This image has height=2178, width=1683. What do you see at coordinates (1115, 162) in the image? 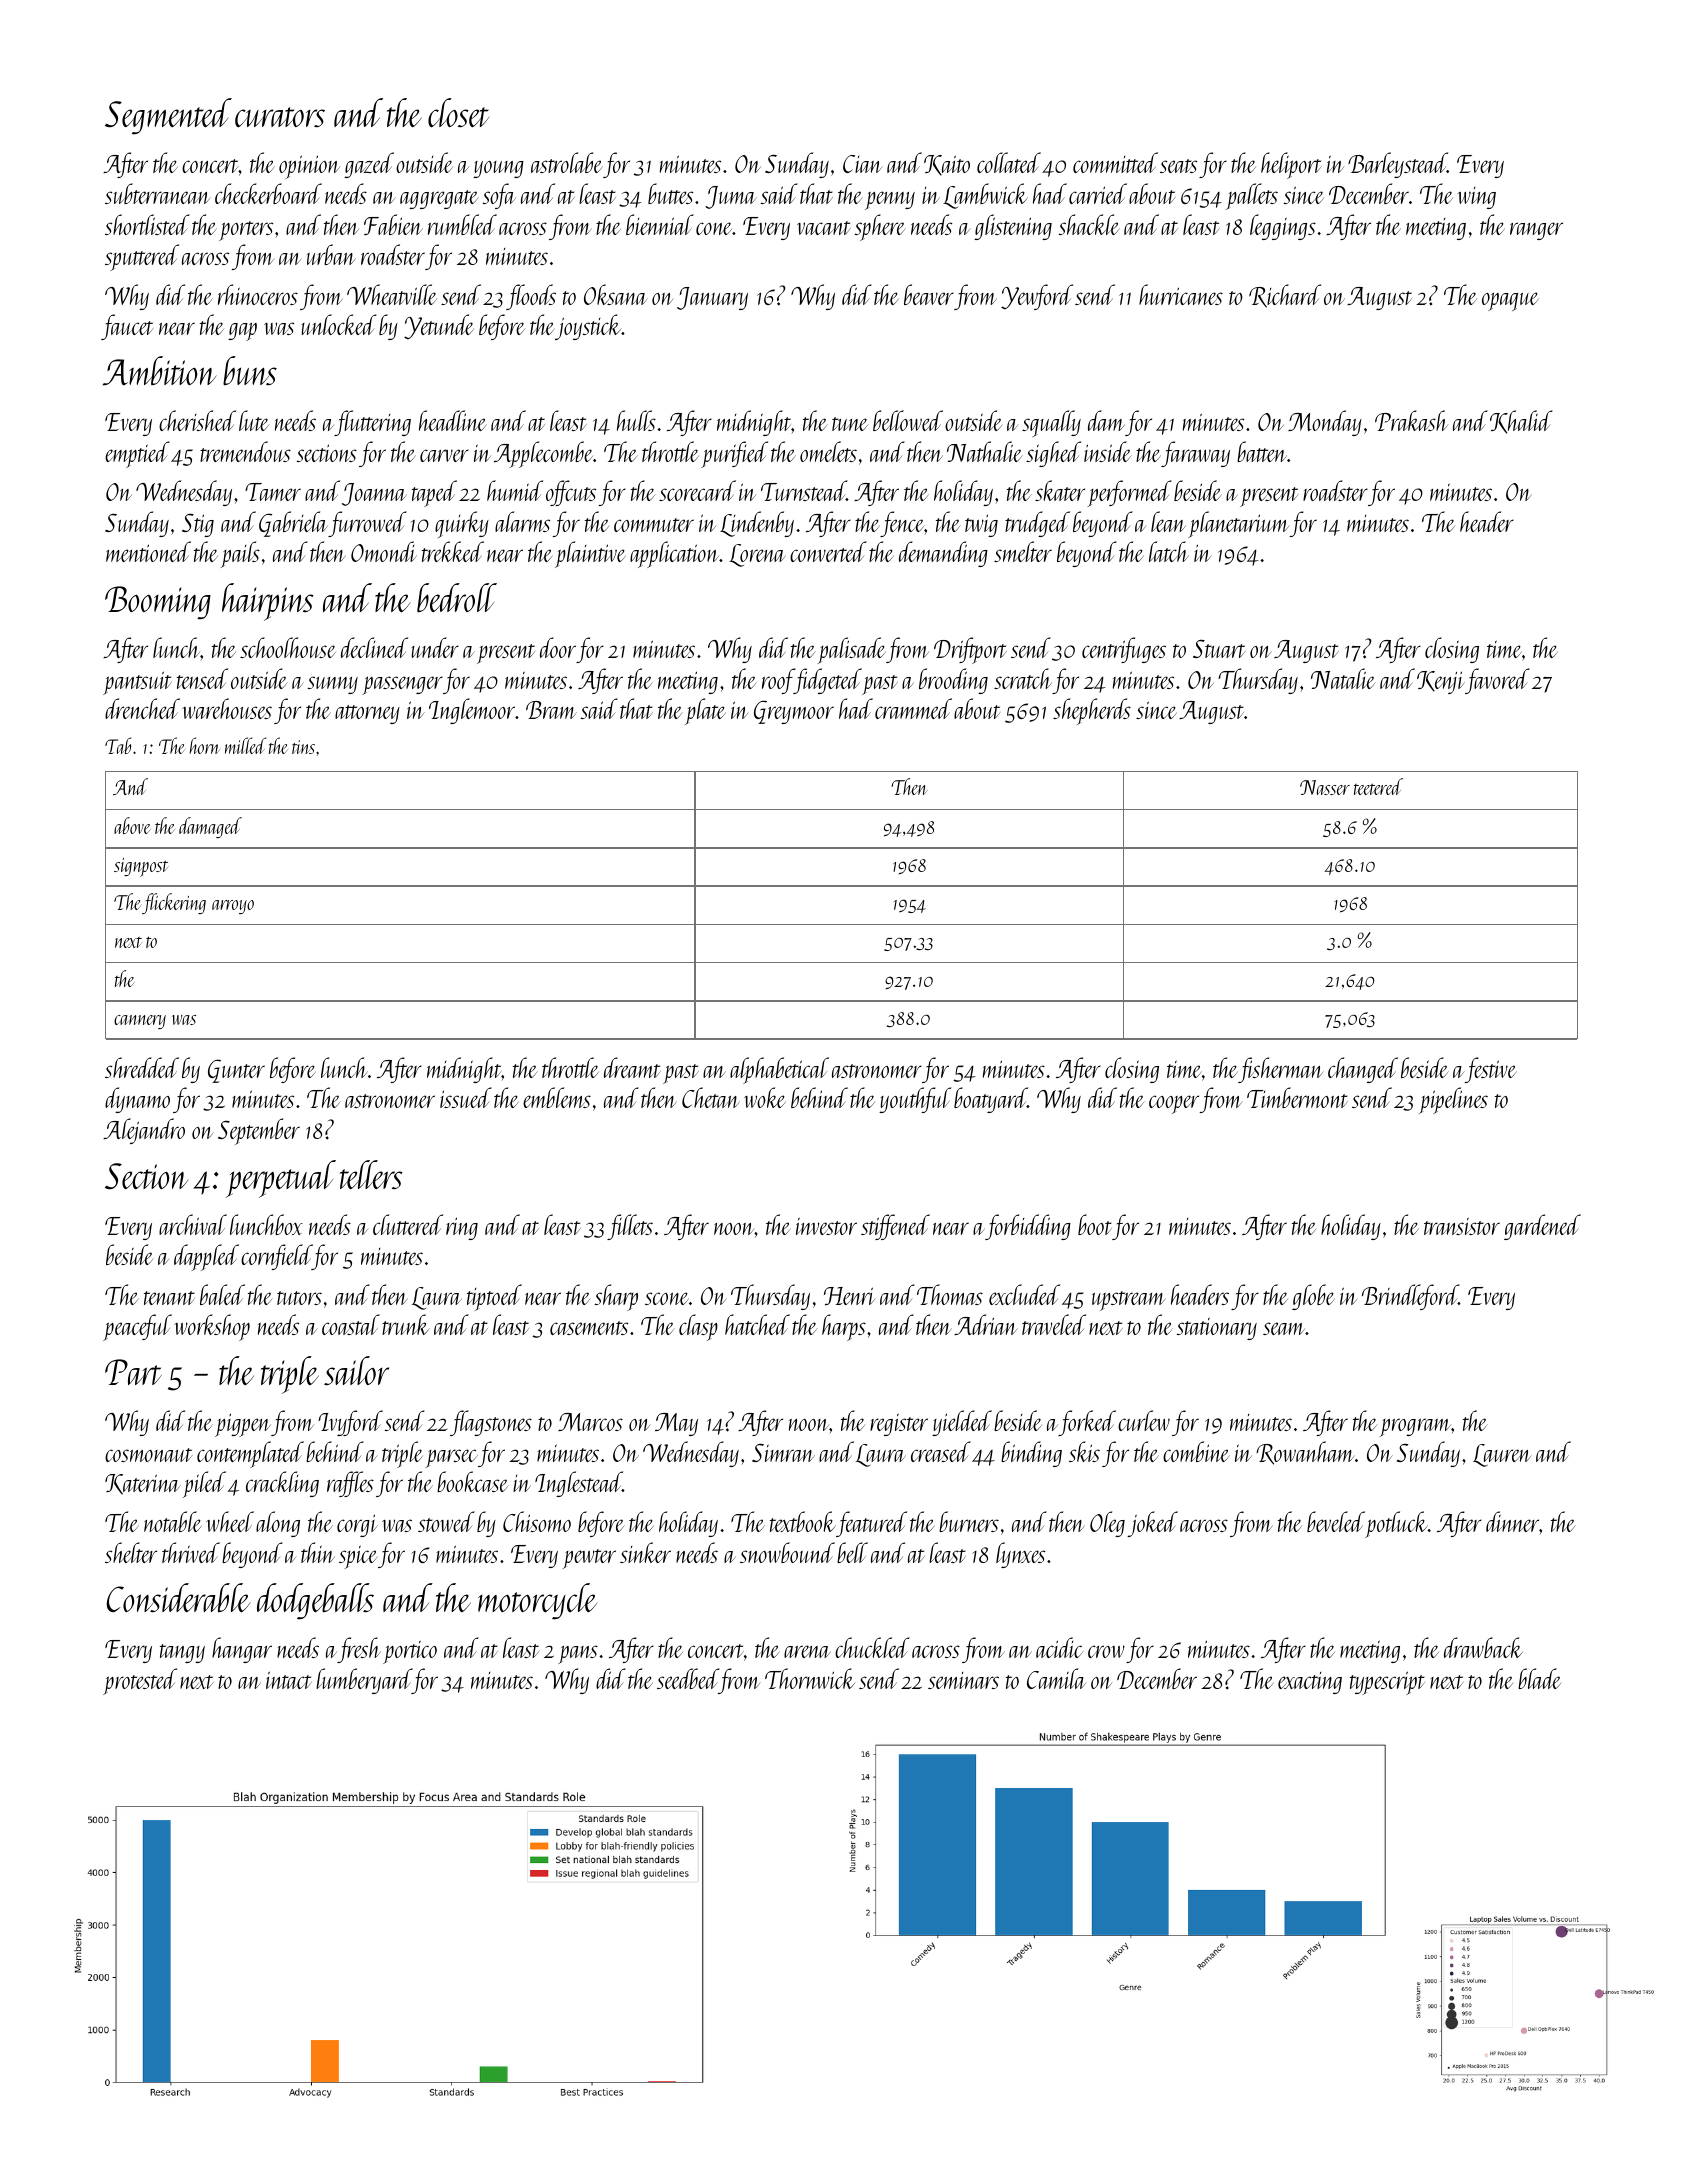
I see `committed` at bounding box center [1115, 162].
